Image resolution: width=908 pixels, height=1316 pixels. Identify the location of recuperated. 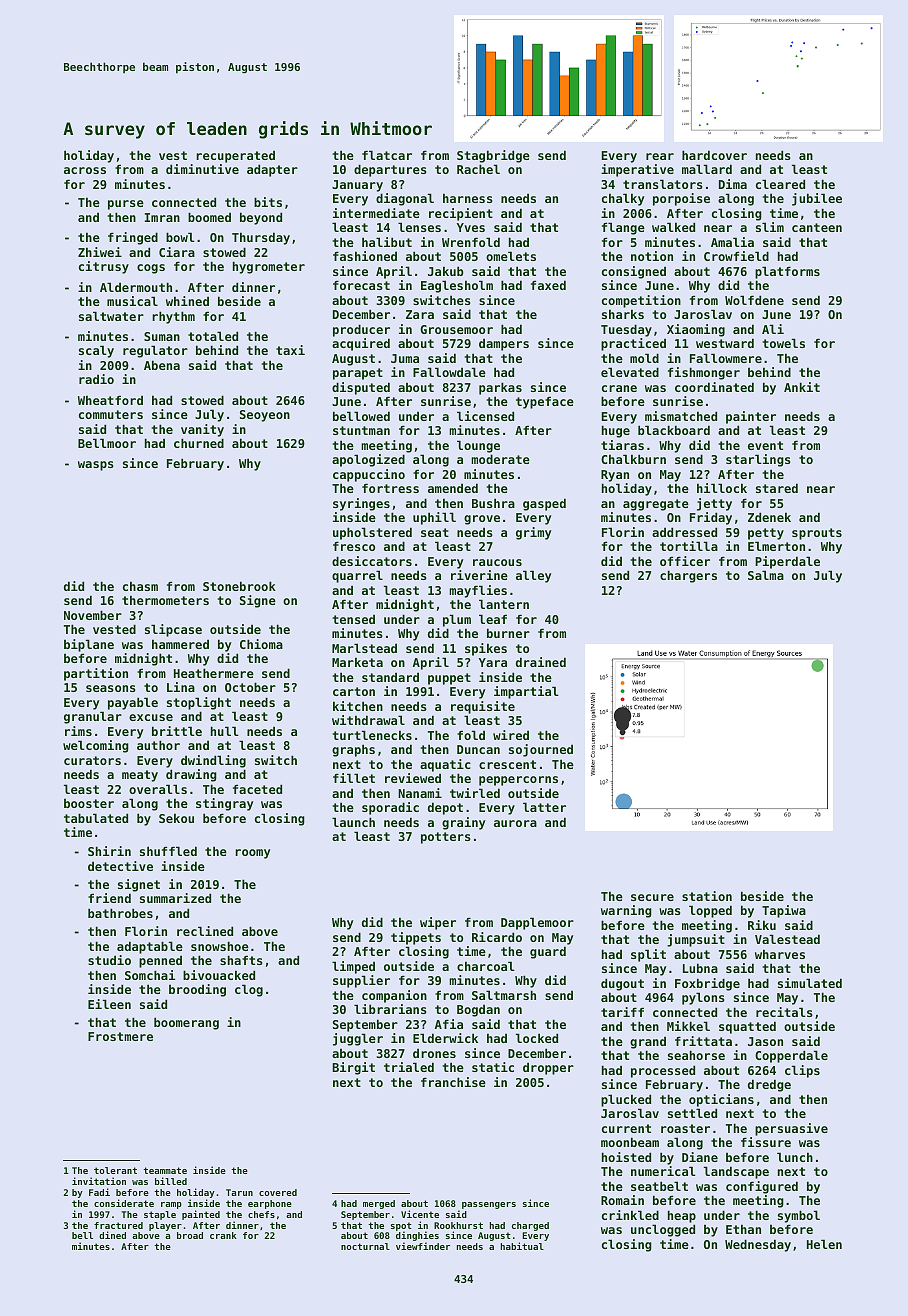
(235, 157).
